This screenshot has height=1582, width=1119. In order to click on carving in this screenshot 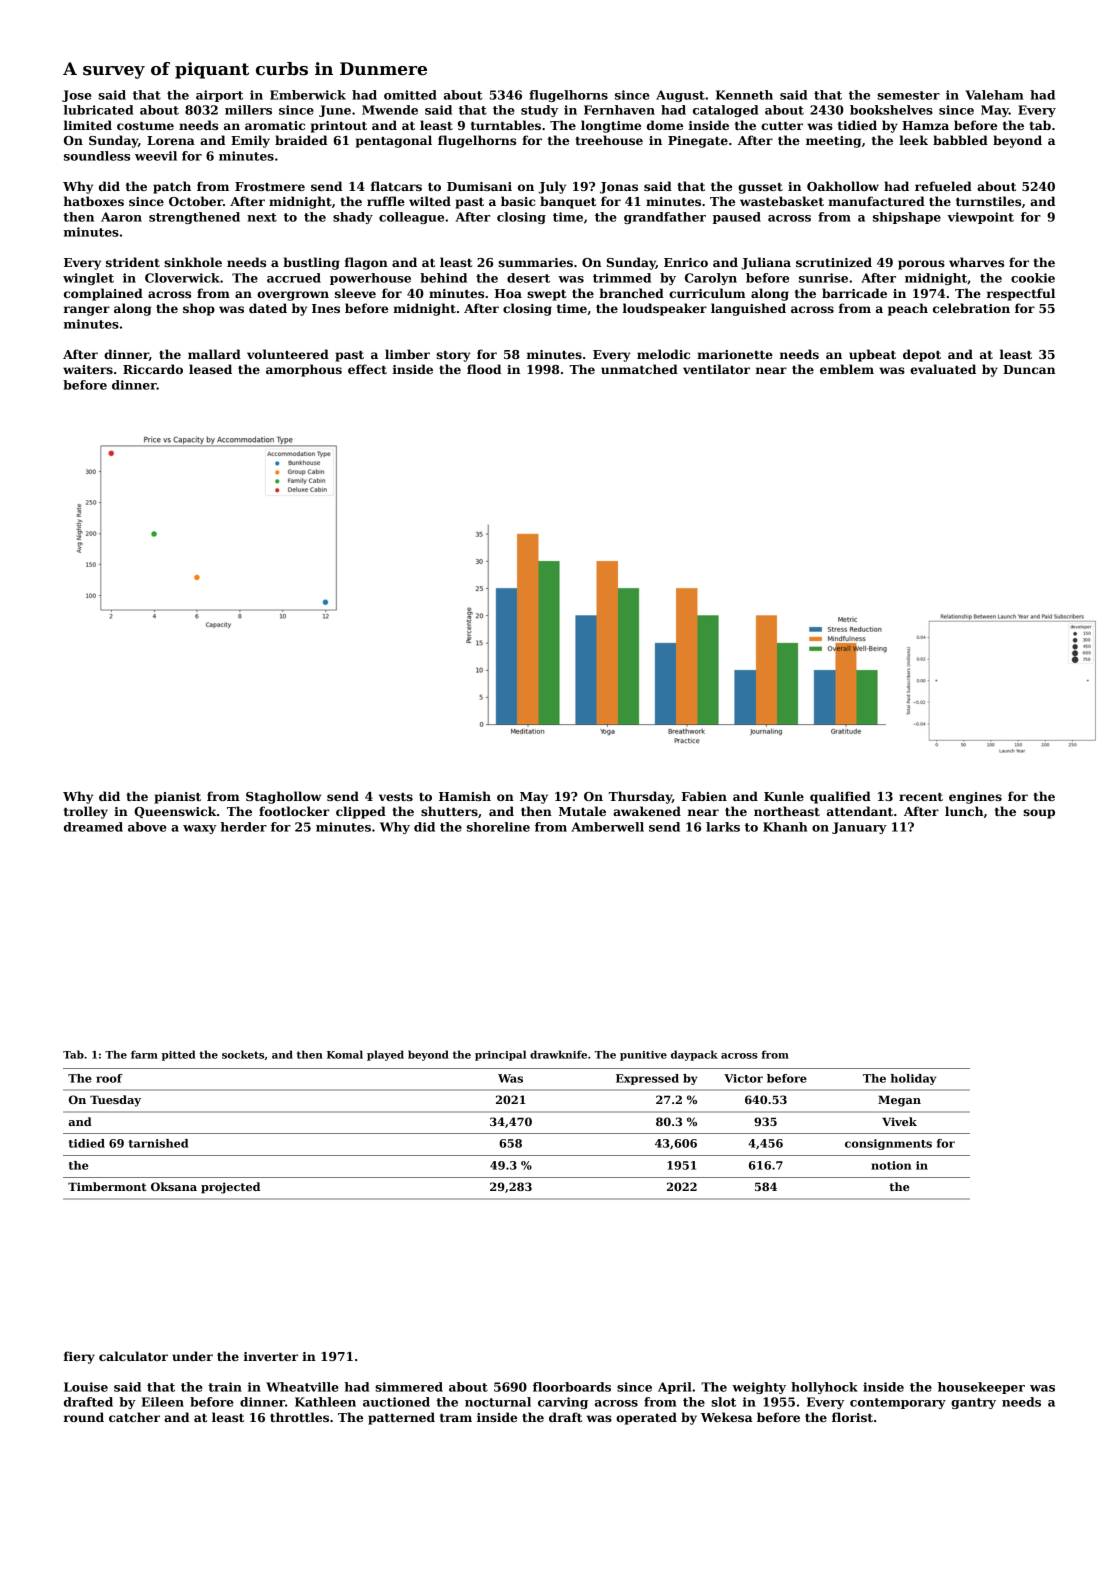, I will do `click(563, 1403)`.
